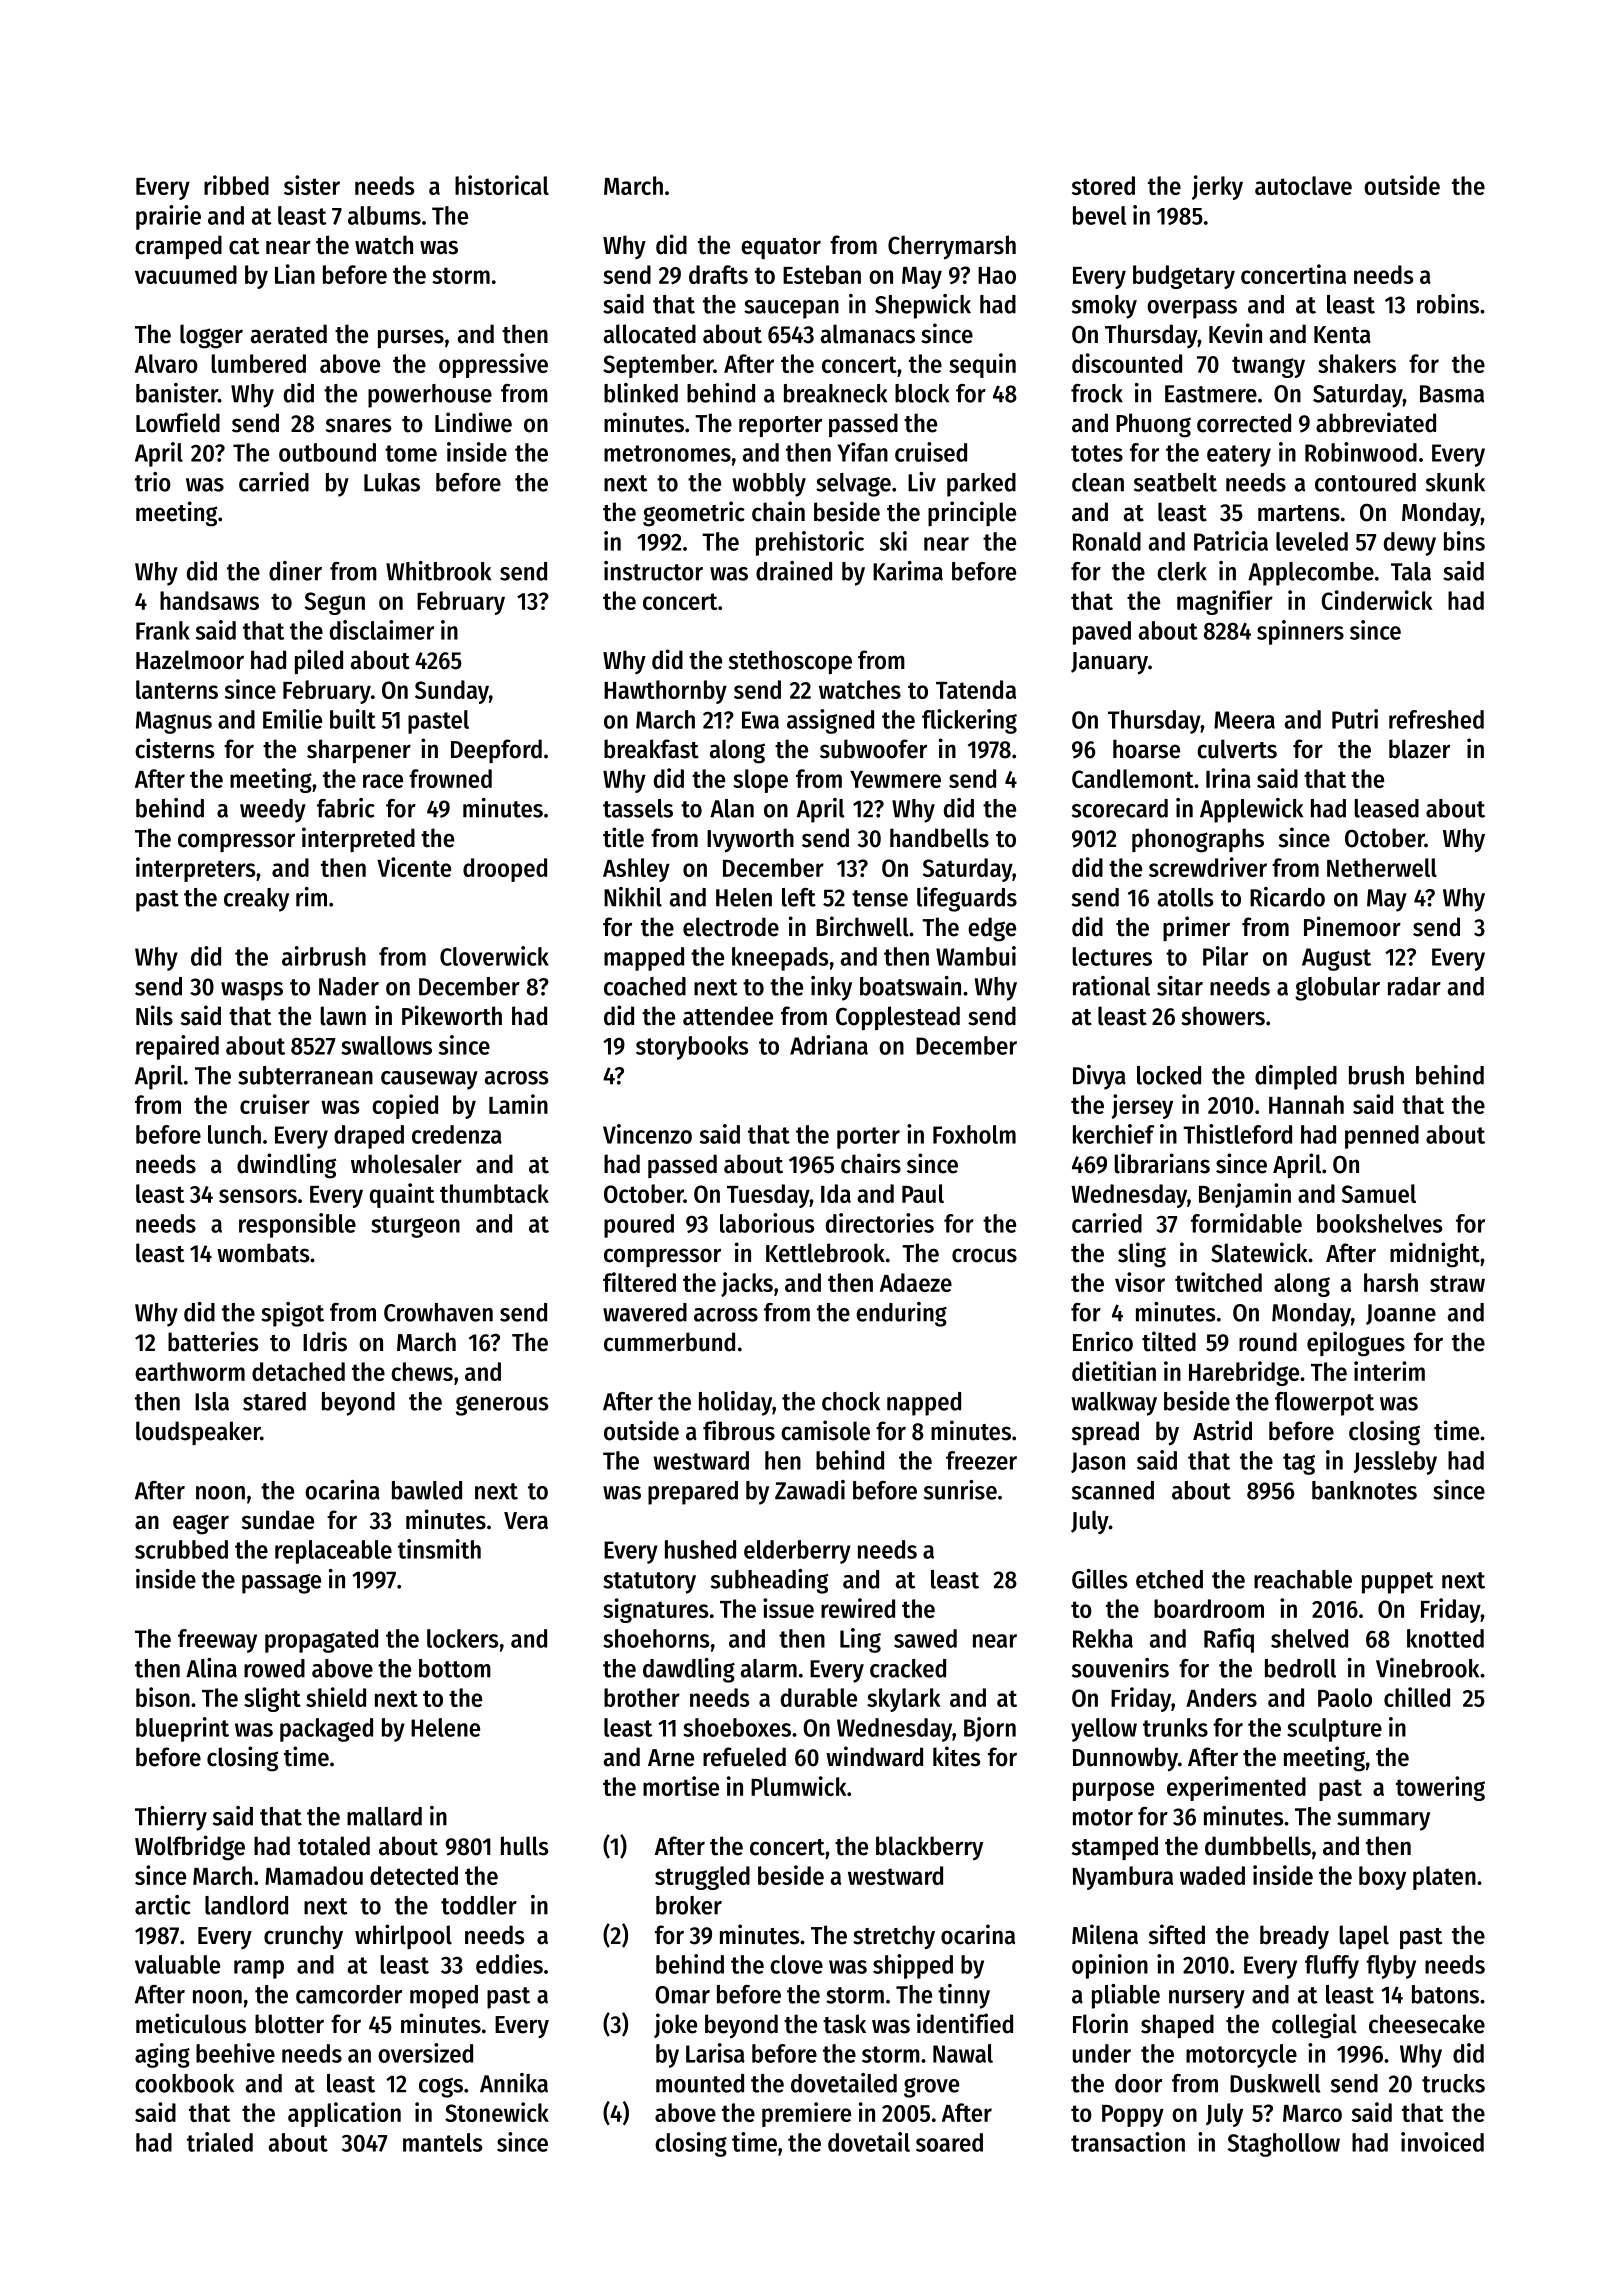 This screenshot has width=1620, height=2292. Describe the element at coordinates (1389, 1371) in the screenshot. I see `interim` at that location.
